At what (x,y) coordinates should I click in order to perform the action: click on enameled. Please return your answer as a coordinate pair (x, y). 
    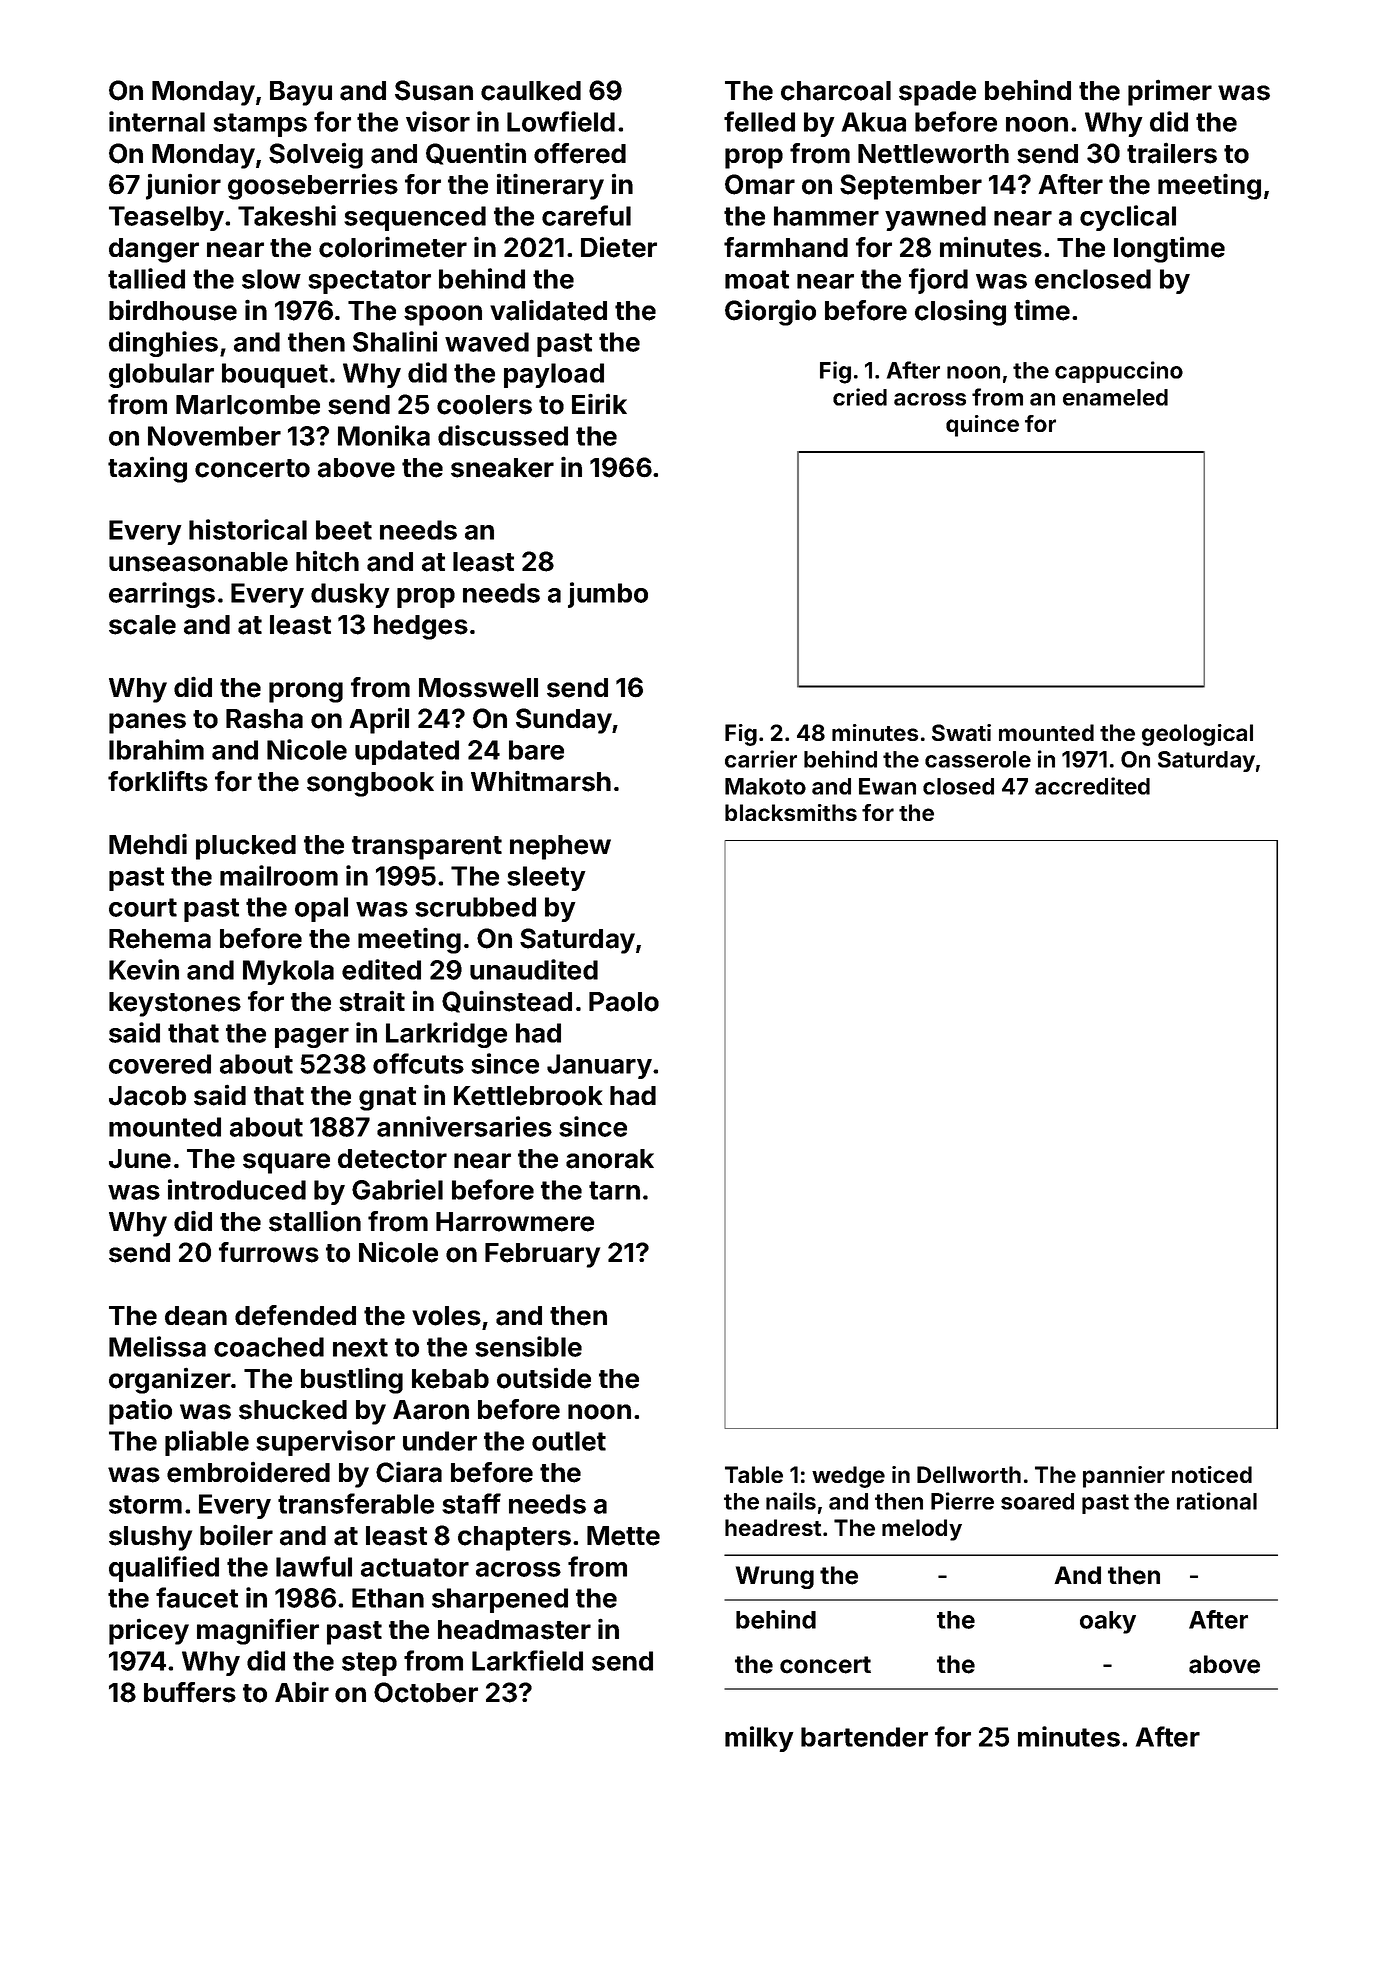
    Looking at the image, I should click on (1115, 397).
